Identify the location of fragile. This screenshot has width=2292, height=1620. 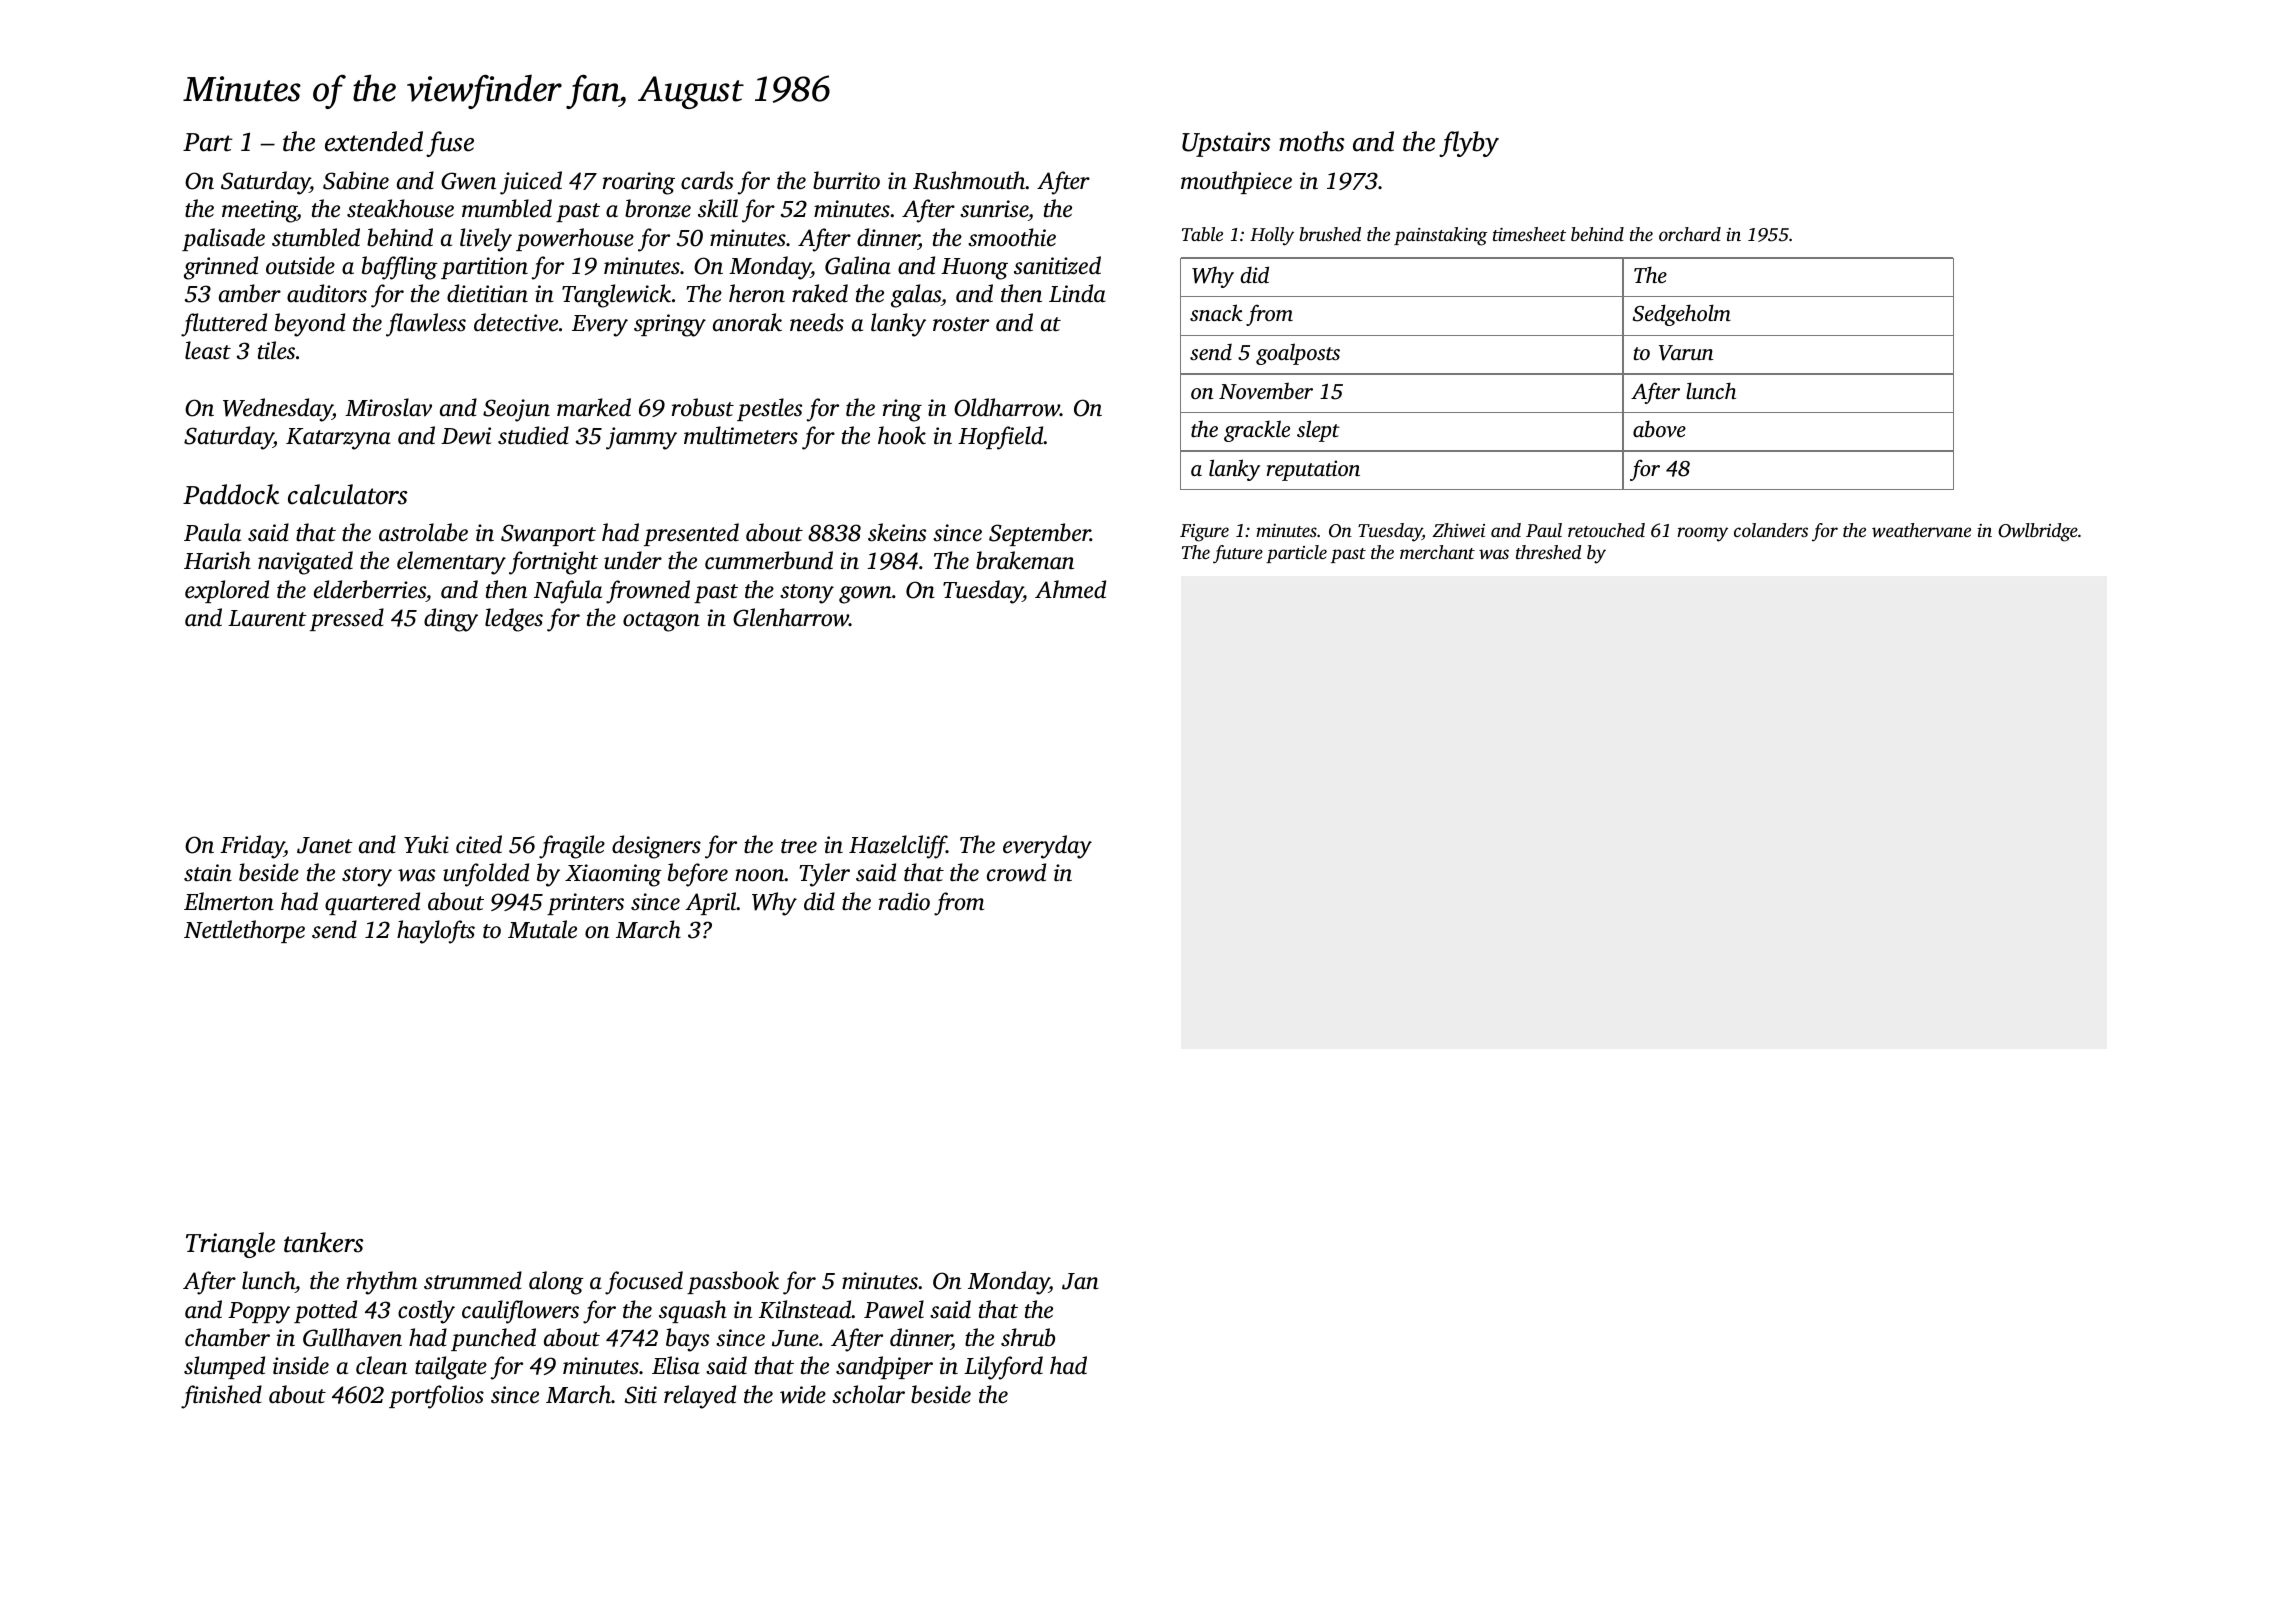
(572, 847).
